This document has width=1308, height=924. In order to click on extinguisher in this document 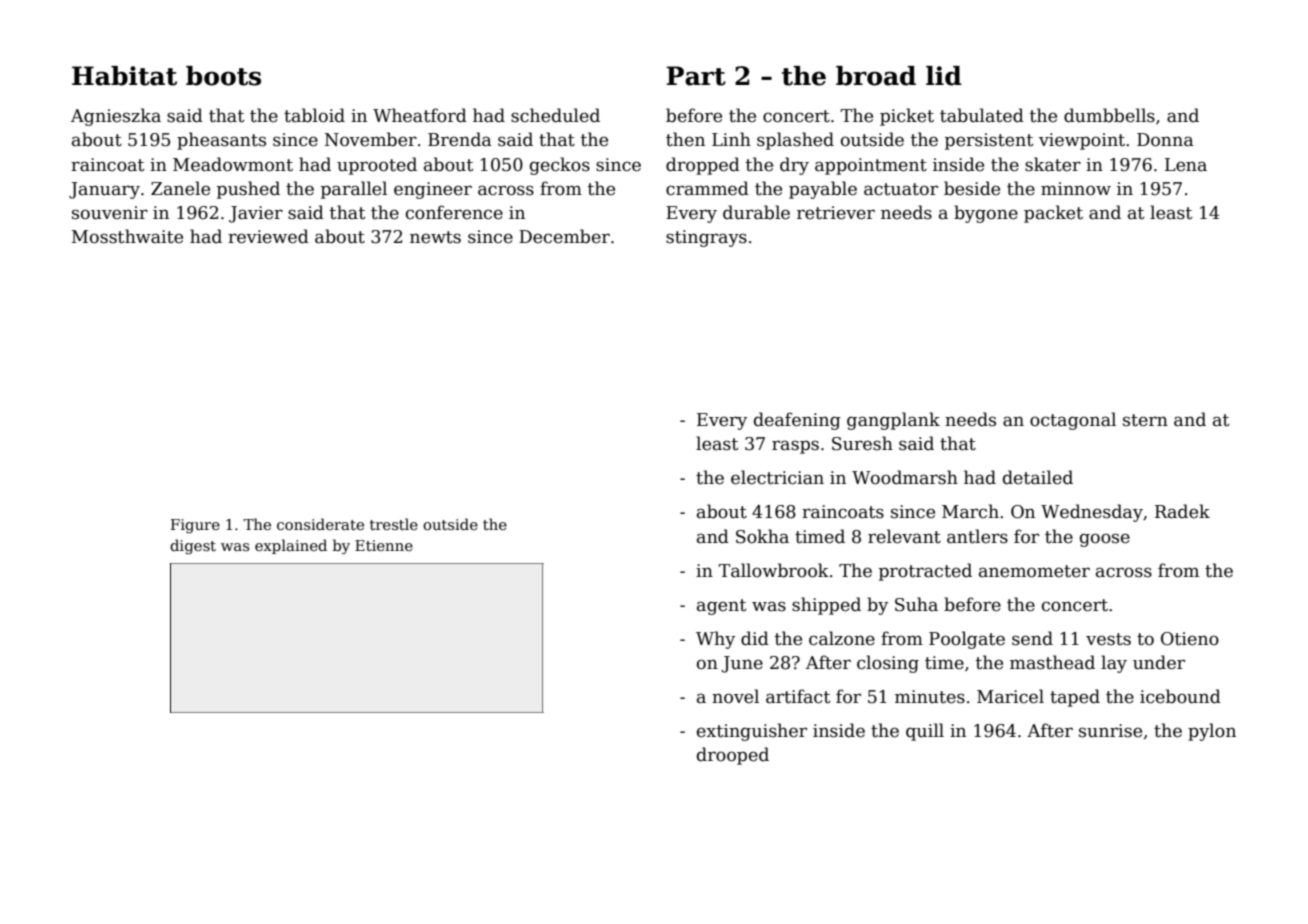, I will do `click(752, 732)`.
